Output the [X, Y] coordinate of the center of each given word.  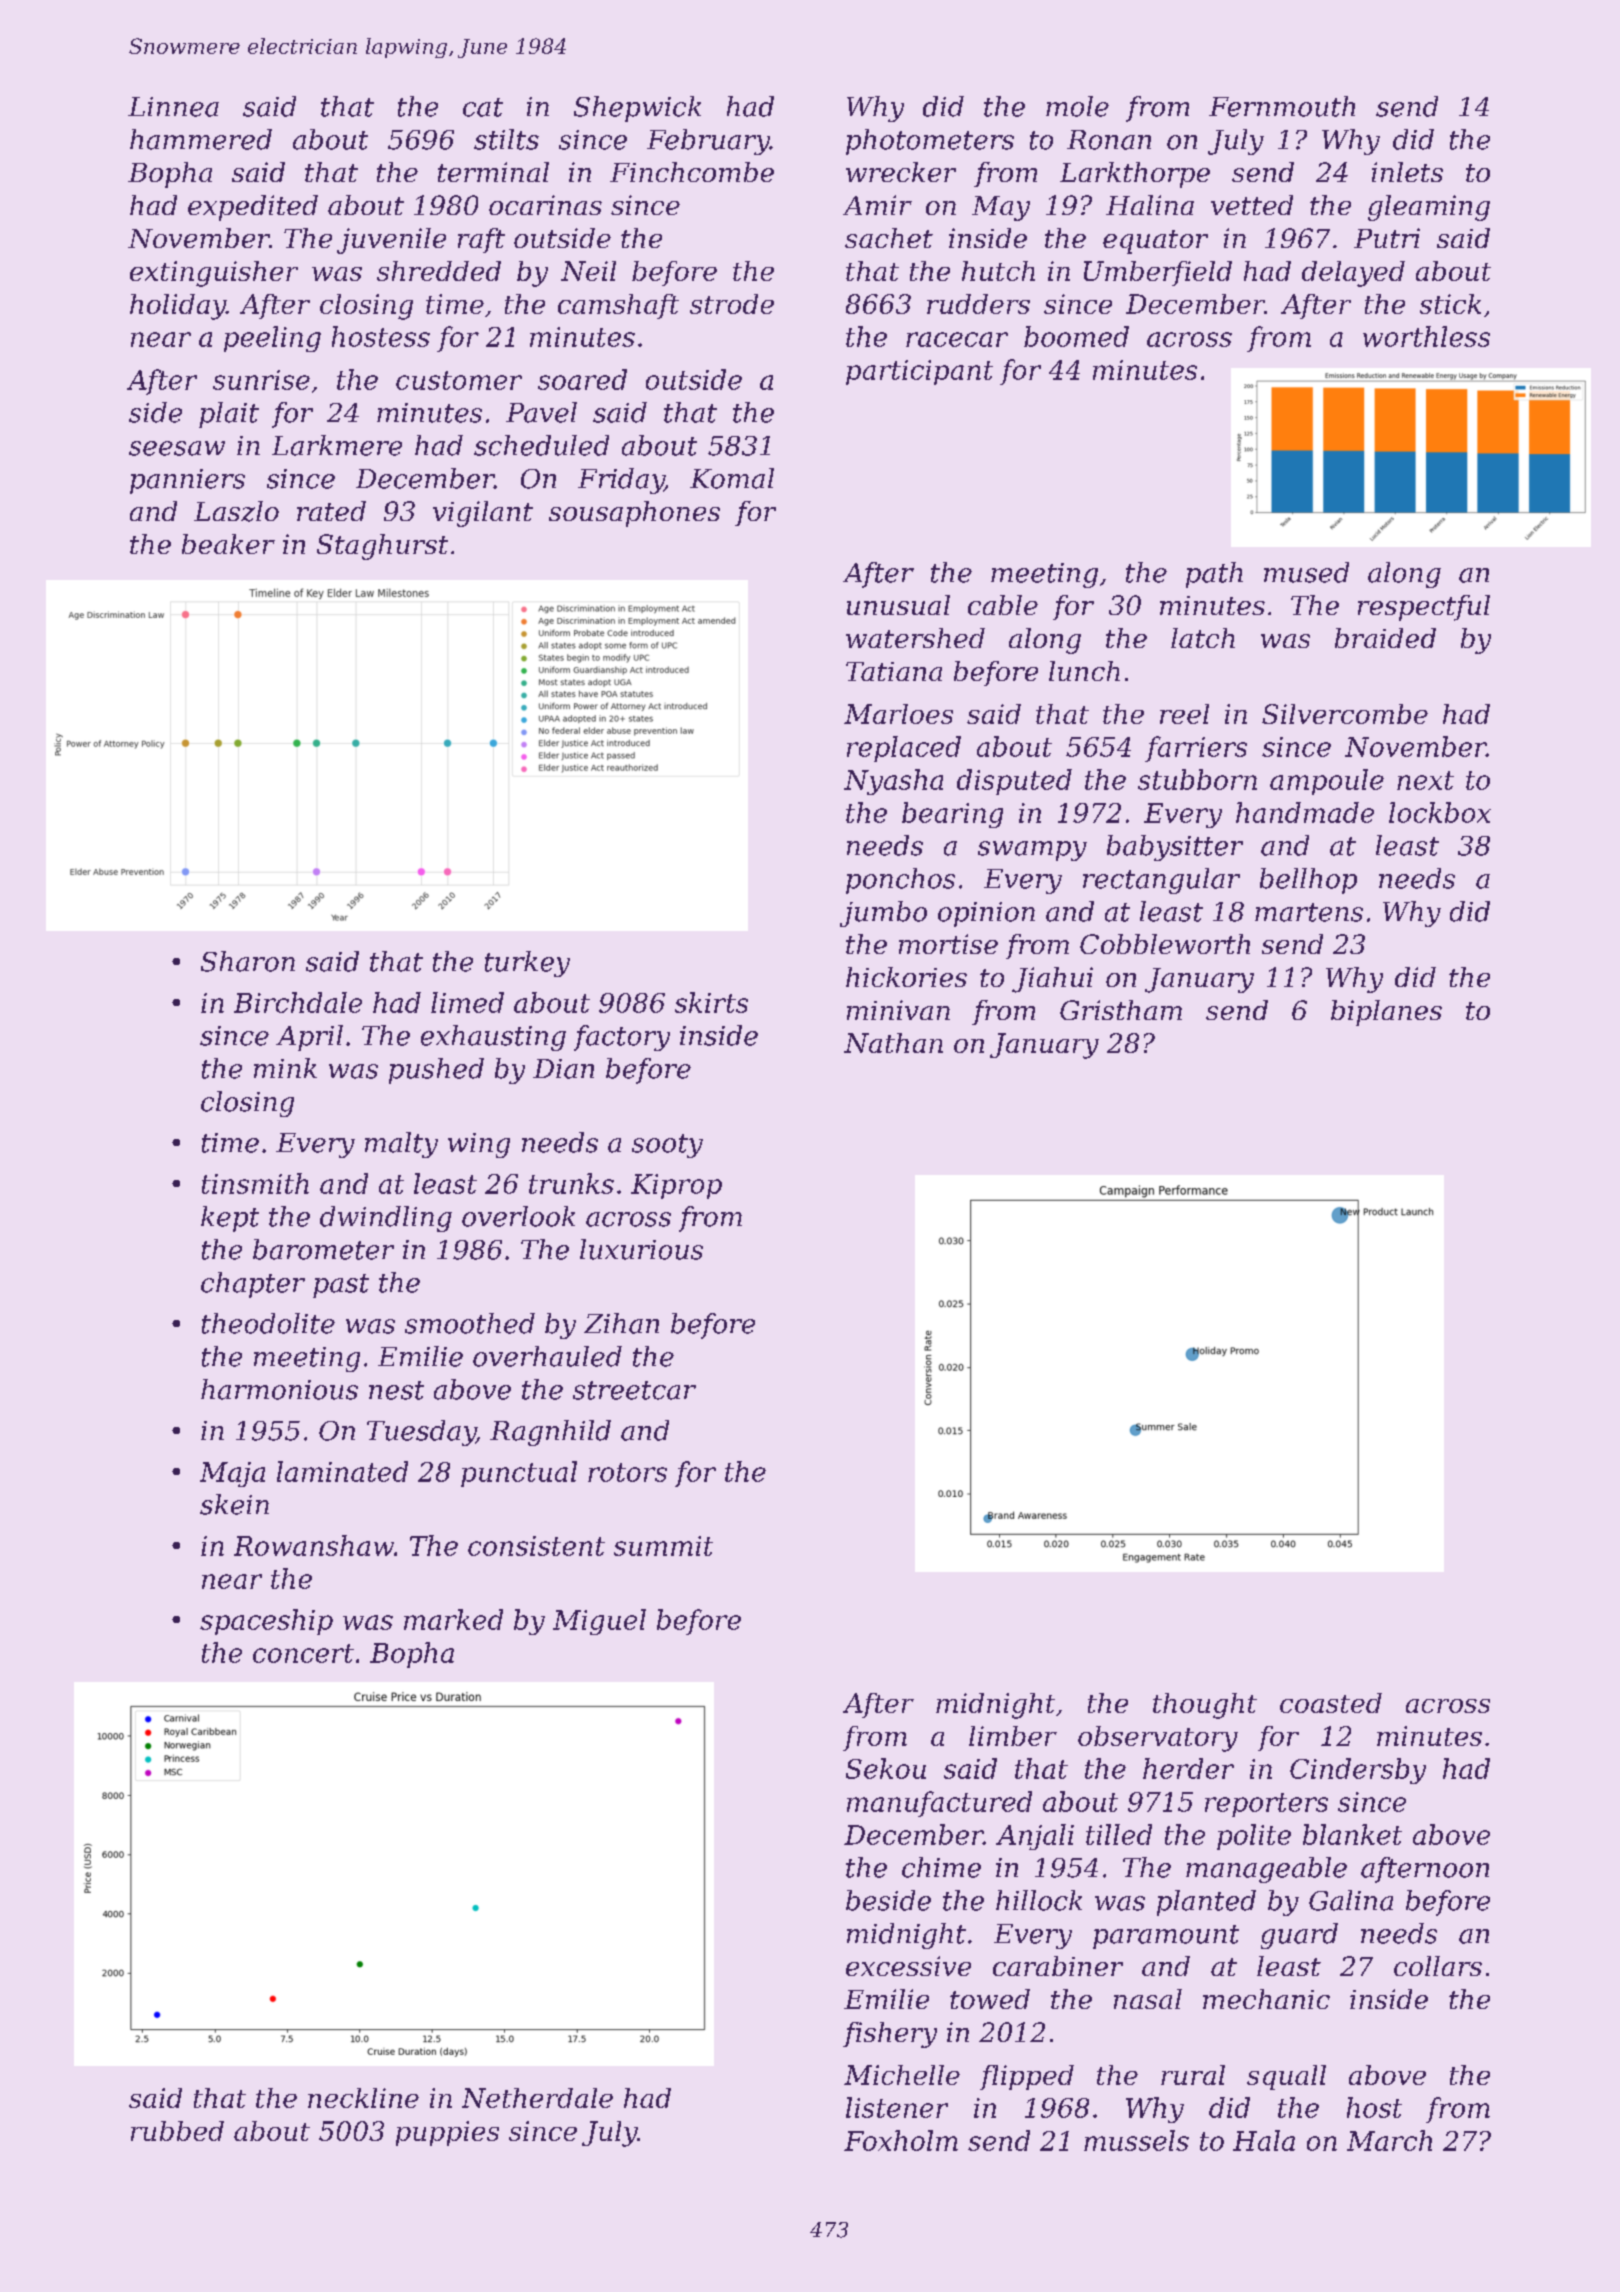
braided [1385, 638]
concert [303, 1653]
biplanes [1386, 1013]
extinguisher [214, 274]
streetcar [634, 1390]
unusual [898, 605]
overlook [518, 1216]
